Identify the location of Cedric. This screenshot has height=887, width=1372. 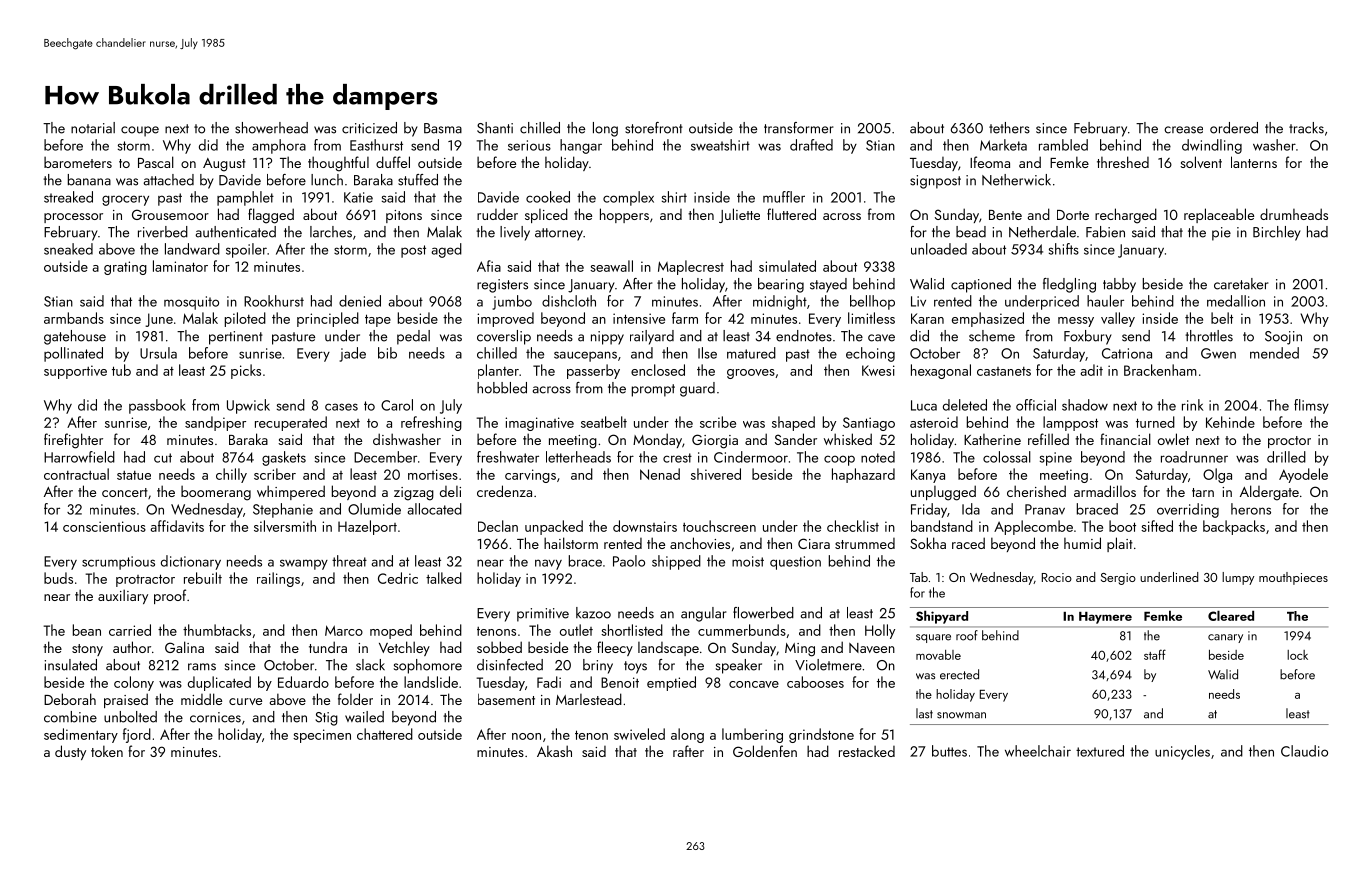
(398, 578).
